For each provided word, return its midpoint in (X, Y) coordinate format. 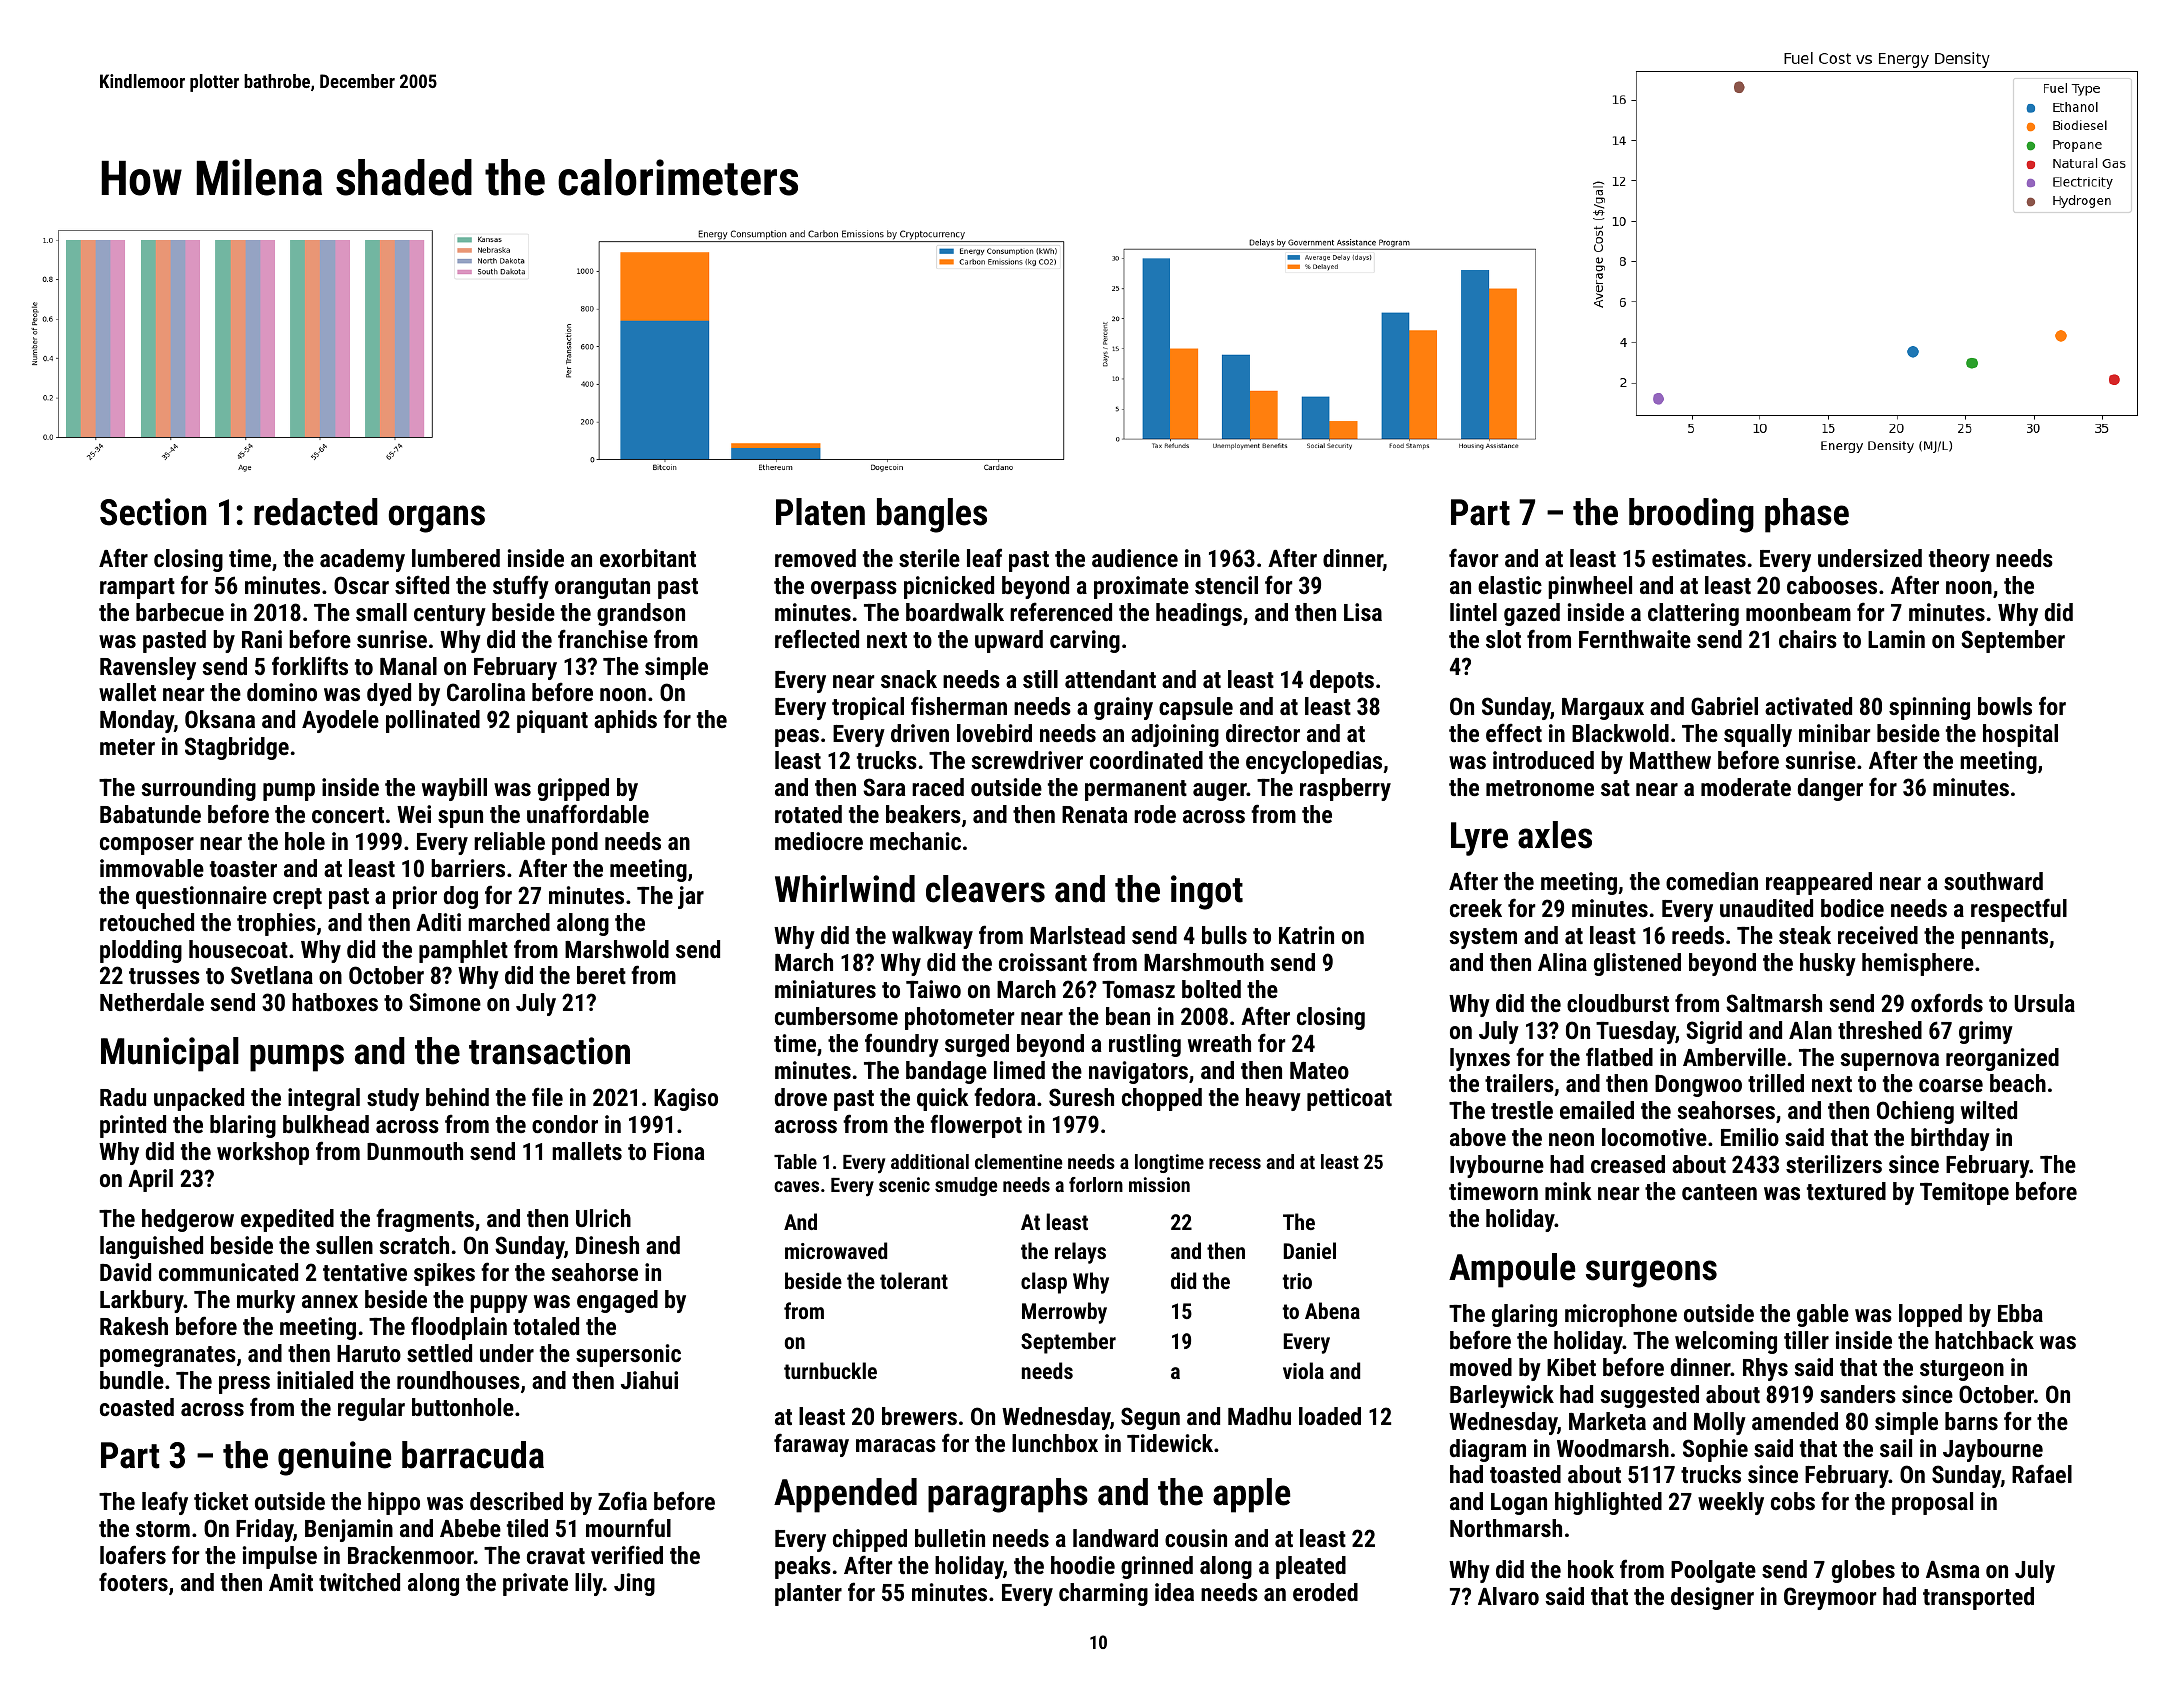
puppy (499, 1304)
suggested (1650, 1396)
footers (133, 1581)
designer (1712, 1598)
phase (1807, 515)
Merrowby (1064, 1313)
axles (1555, 835)
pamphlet (463, 951)
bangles (932, 515)
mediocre (819, 841)
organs (437, 519)
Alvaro (1508, 1596)
